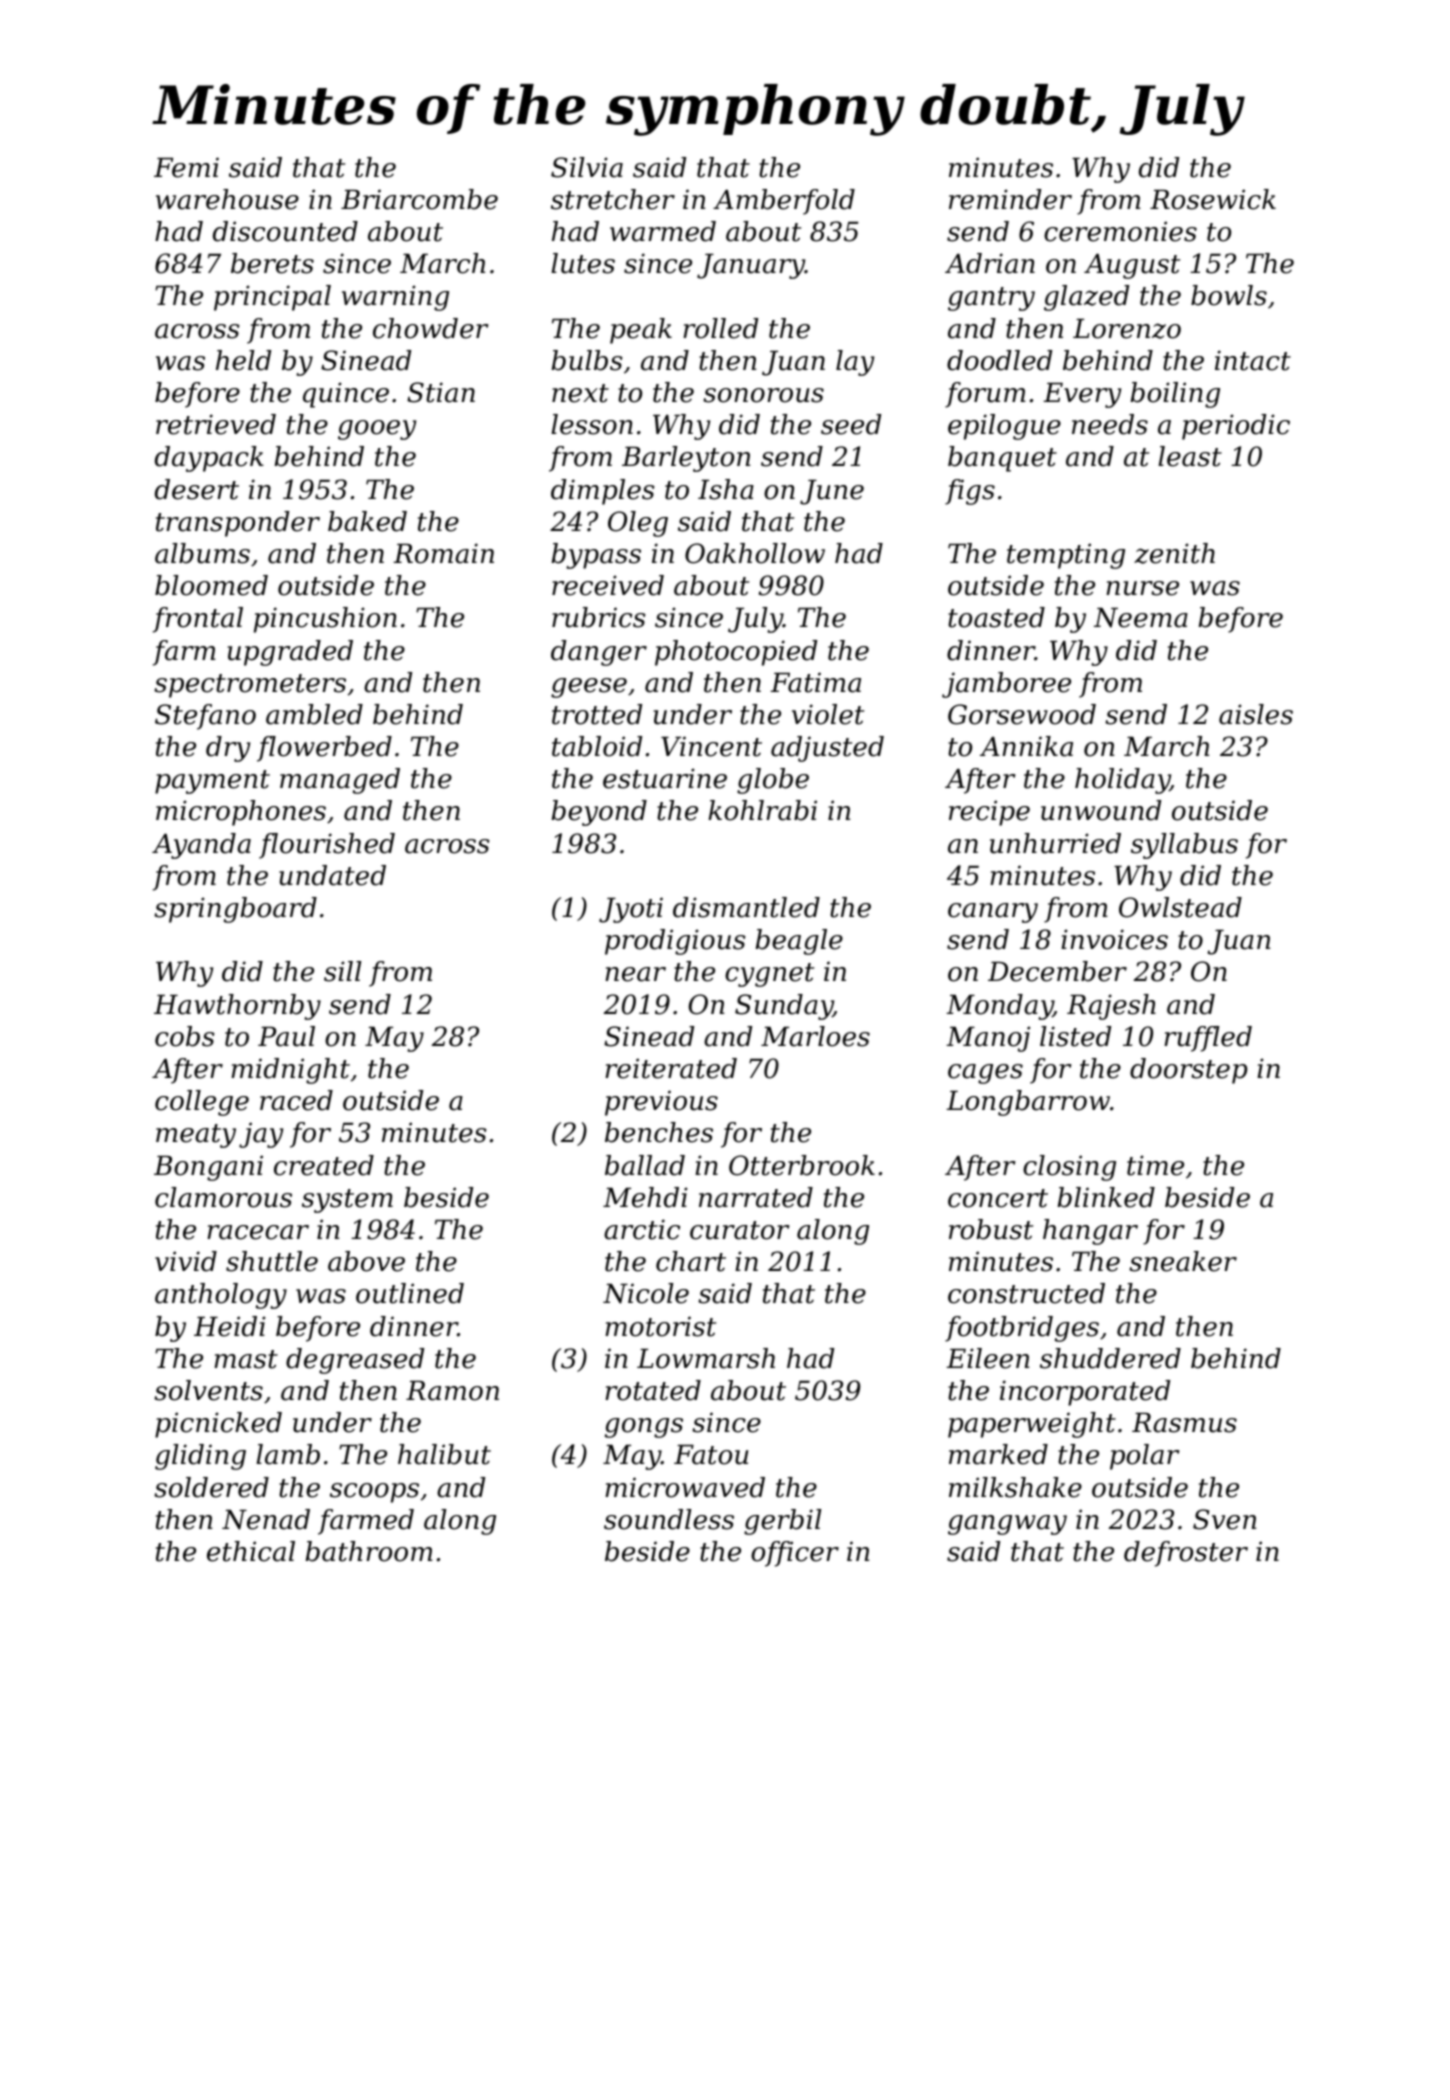 This page has height=2100, width=1450. I want to click on payment, so click(212, 782).
